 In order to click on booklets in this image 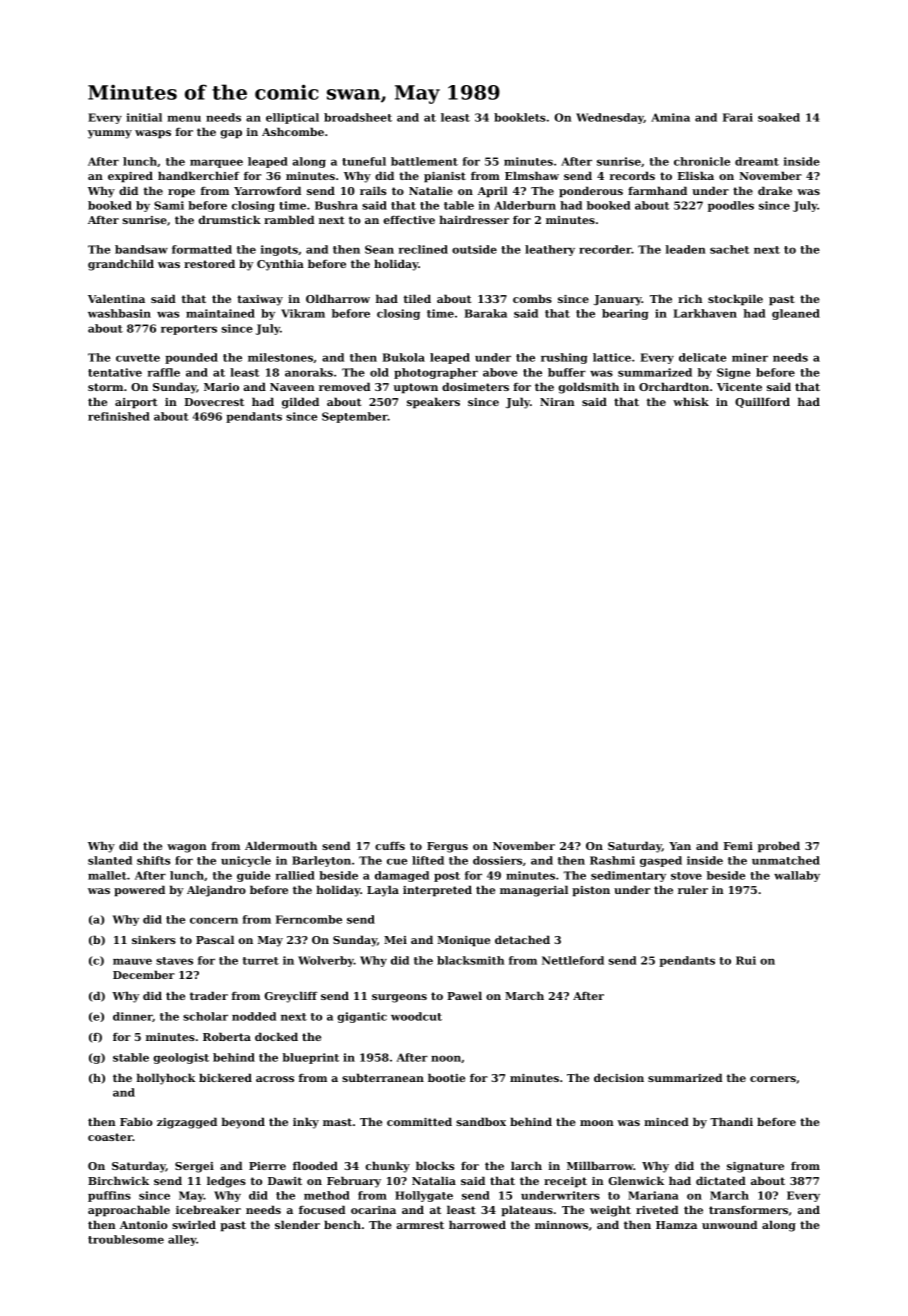, I will do `click(520, 117)`.
